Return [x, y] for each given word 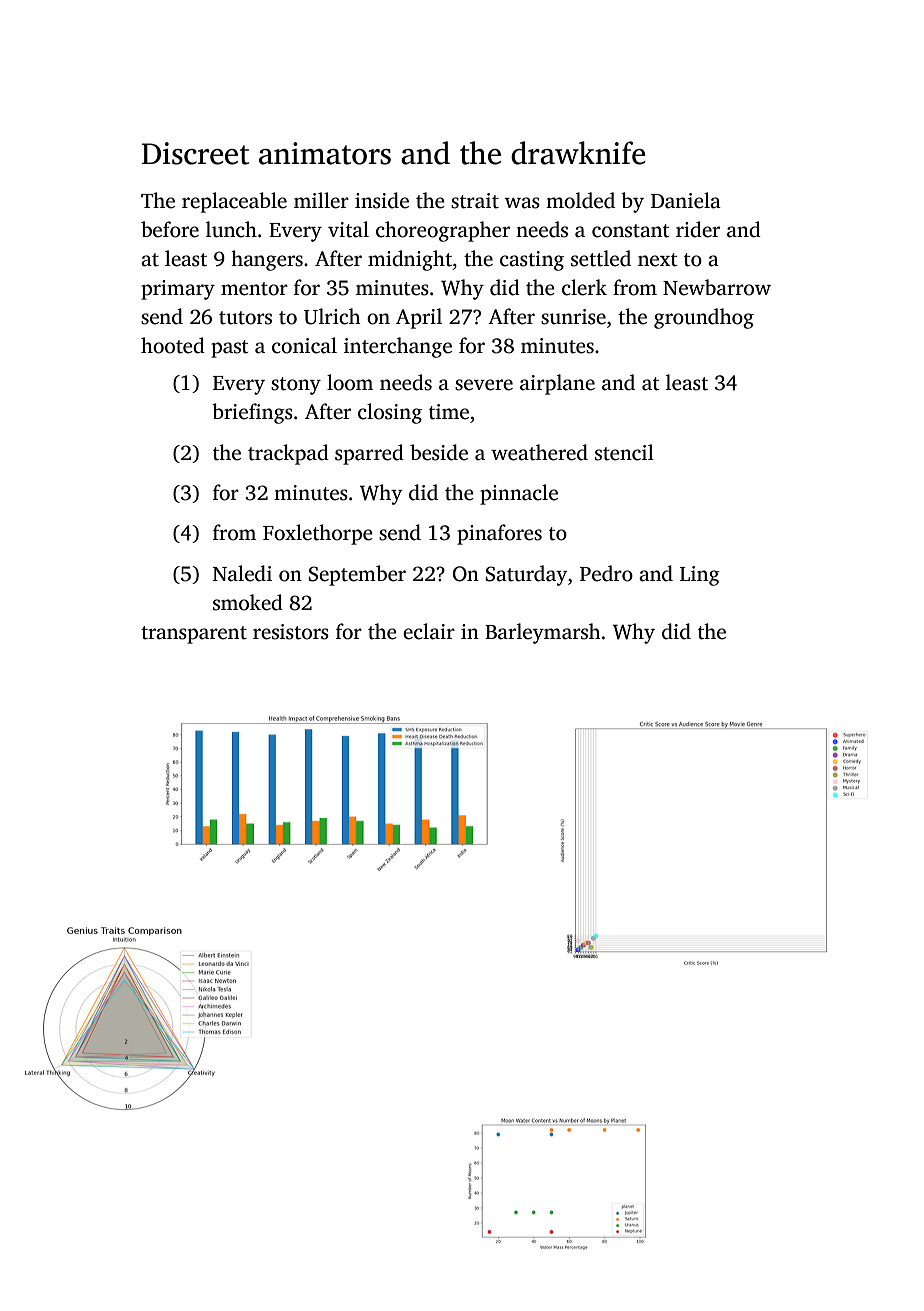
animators [325, 153]
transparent [194, 635]
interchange [398, 347]
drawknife [578, 153]
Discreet [195, 153]
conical [304, 345]
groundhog [704, 318]
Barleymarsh [543, 633]
